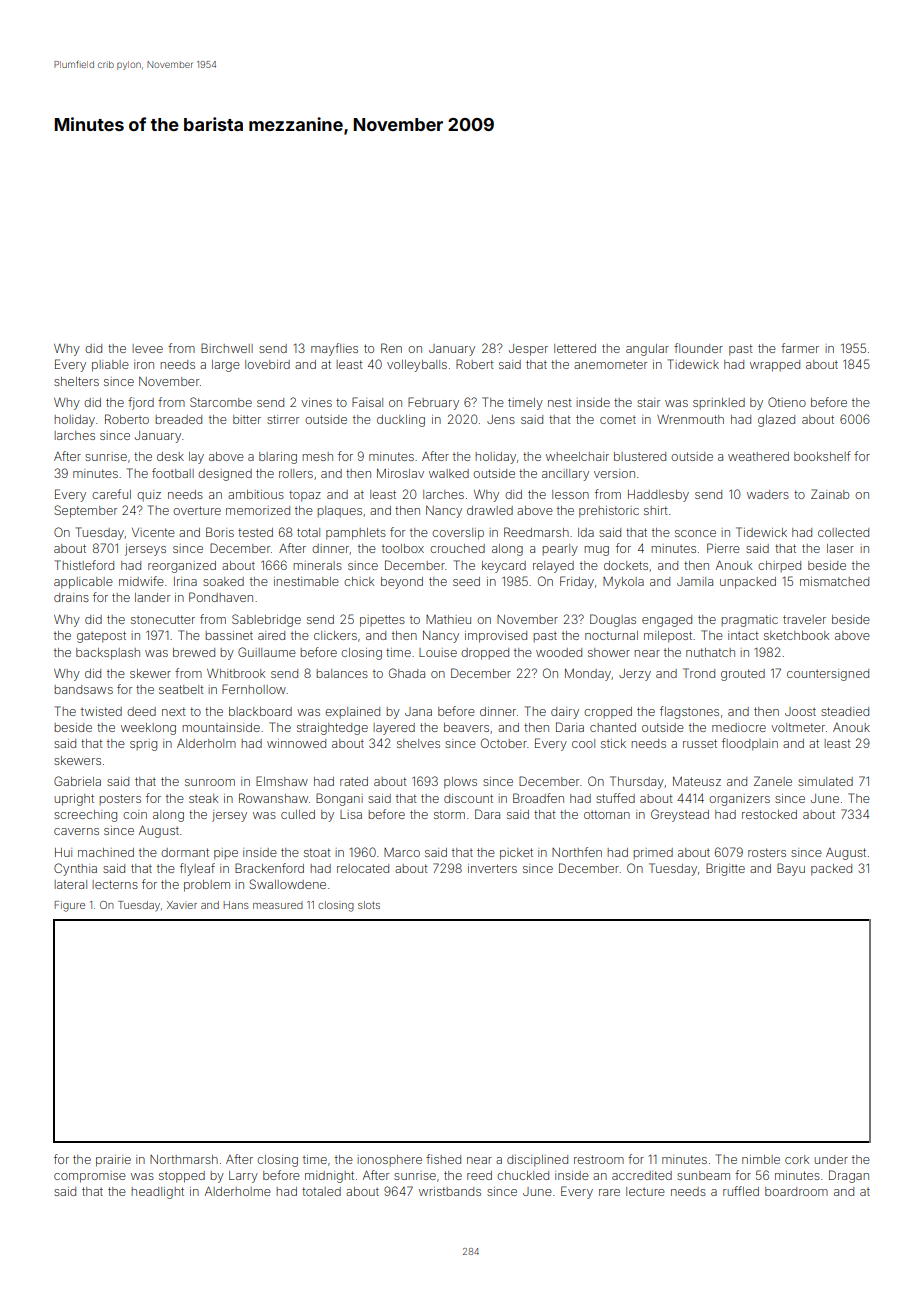 Image resolution: width=924 pixels, height=1308 pixels. I want to click on levee, so click(147, 348).
